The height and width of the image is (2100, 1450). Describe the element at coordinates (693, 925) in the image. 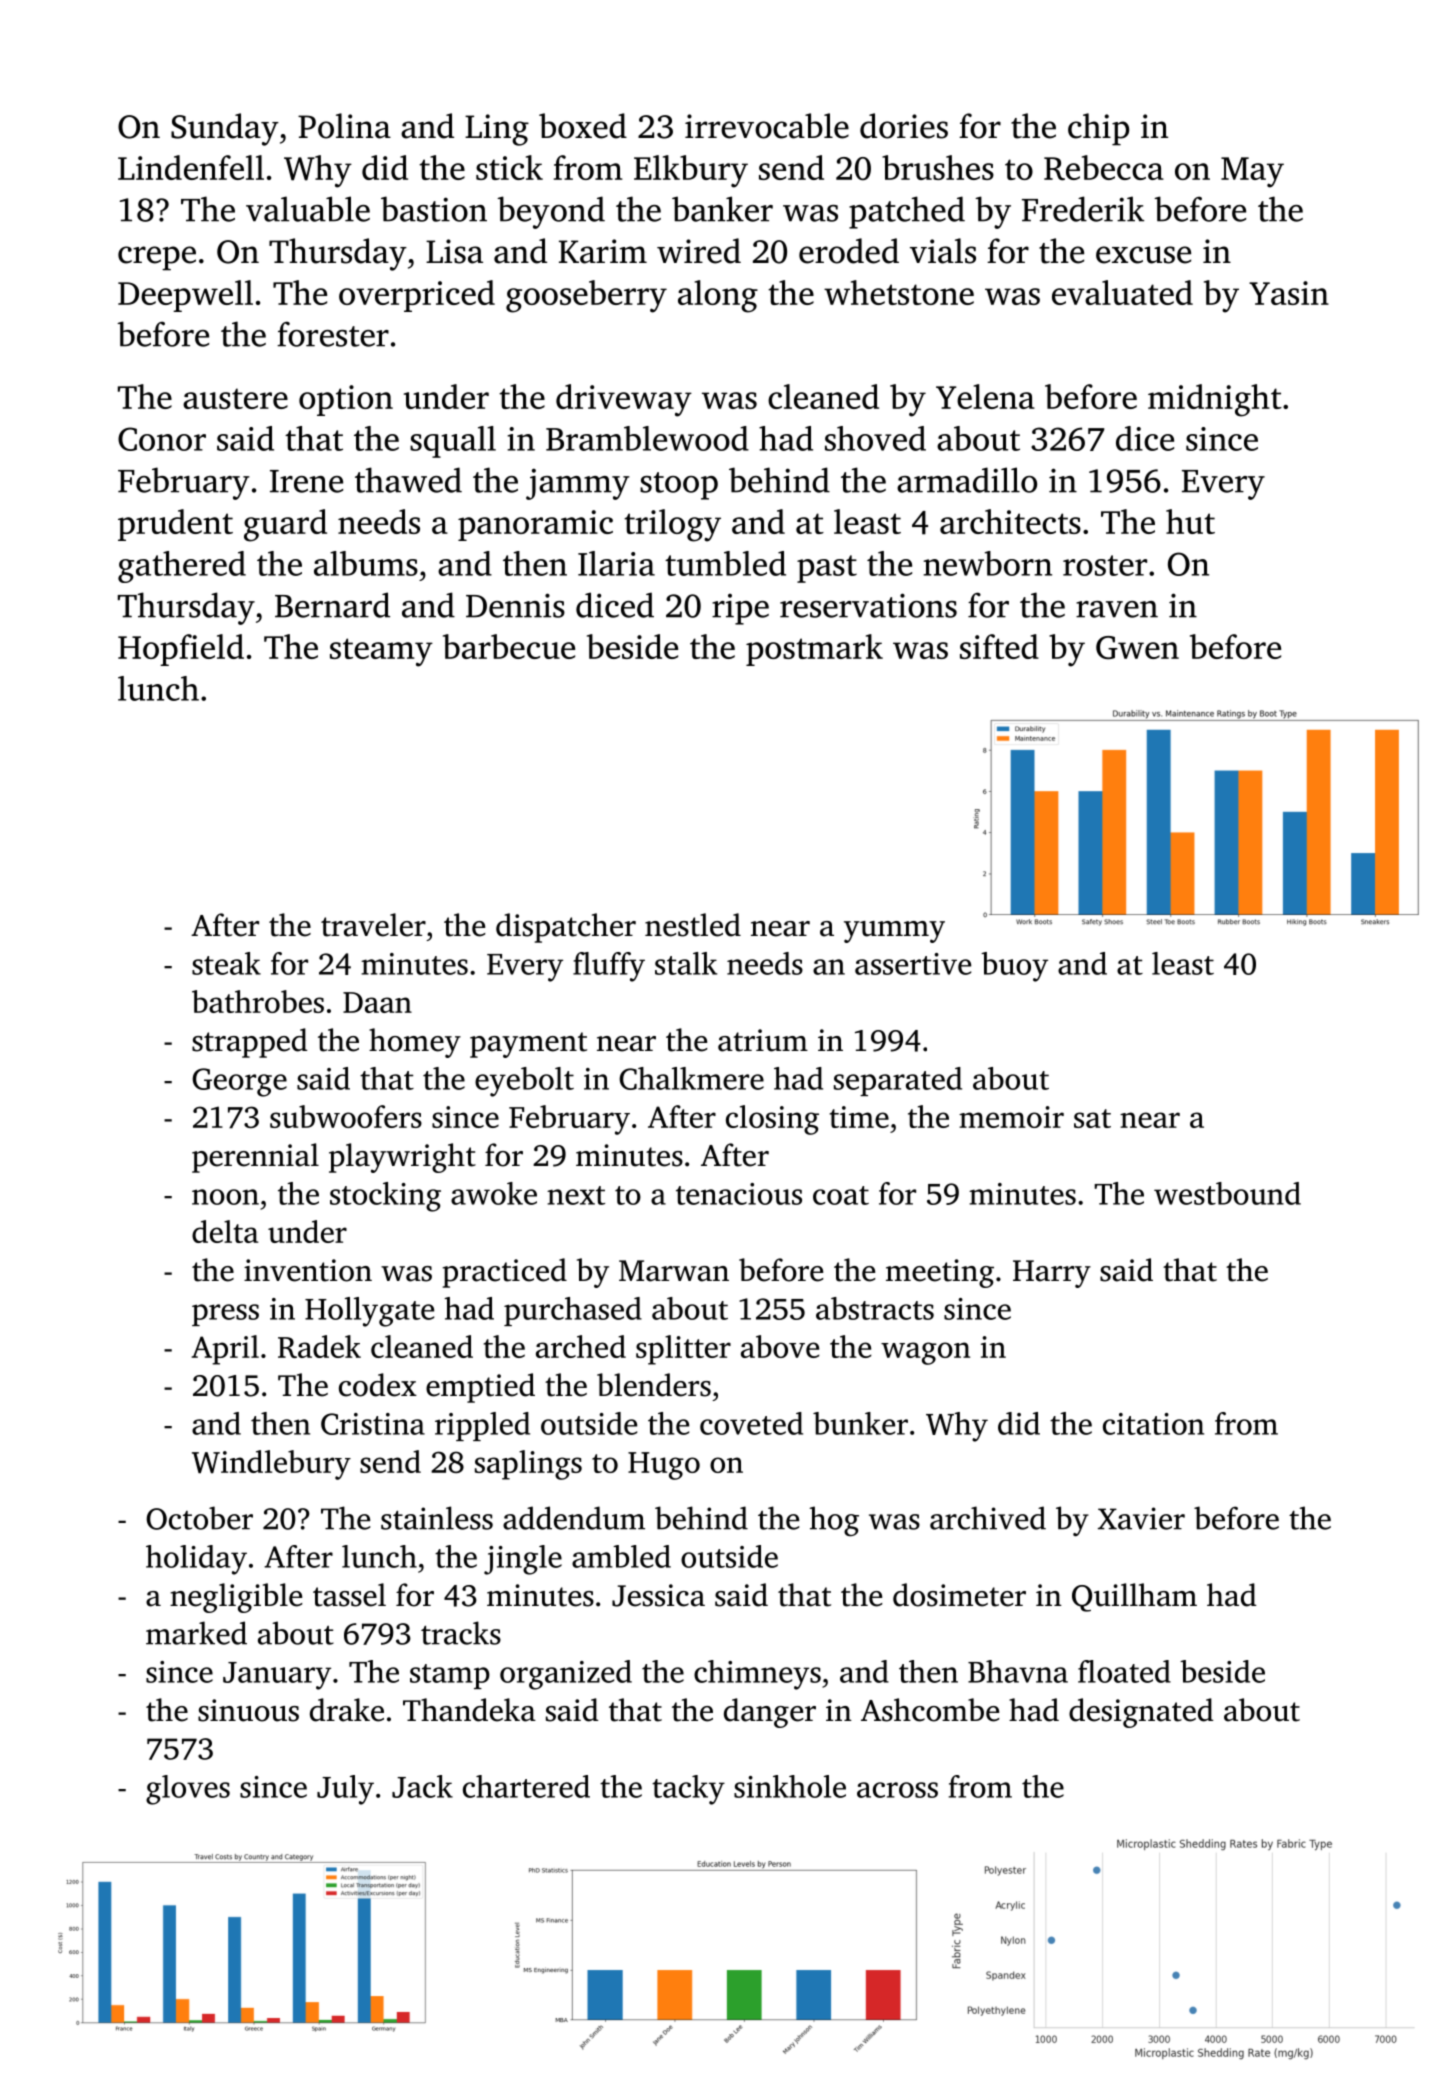

I see `nestled` at that location.
